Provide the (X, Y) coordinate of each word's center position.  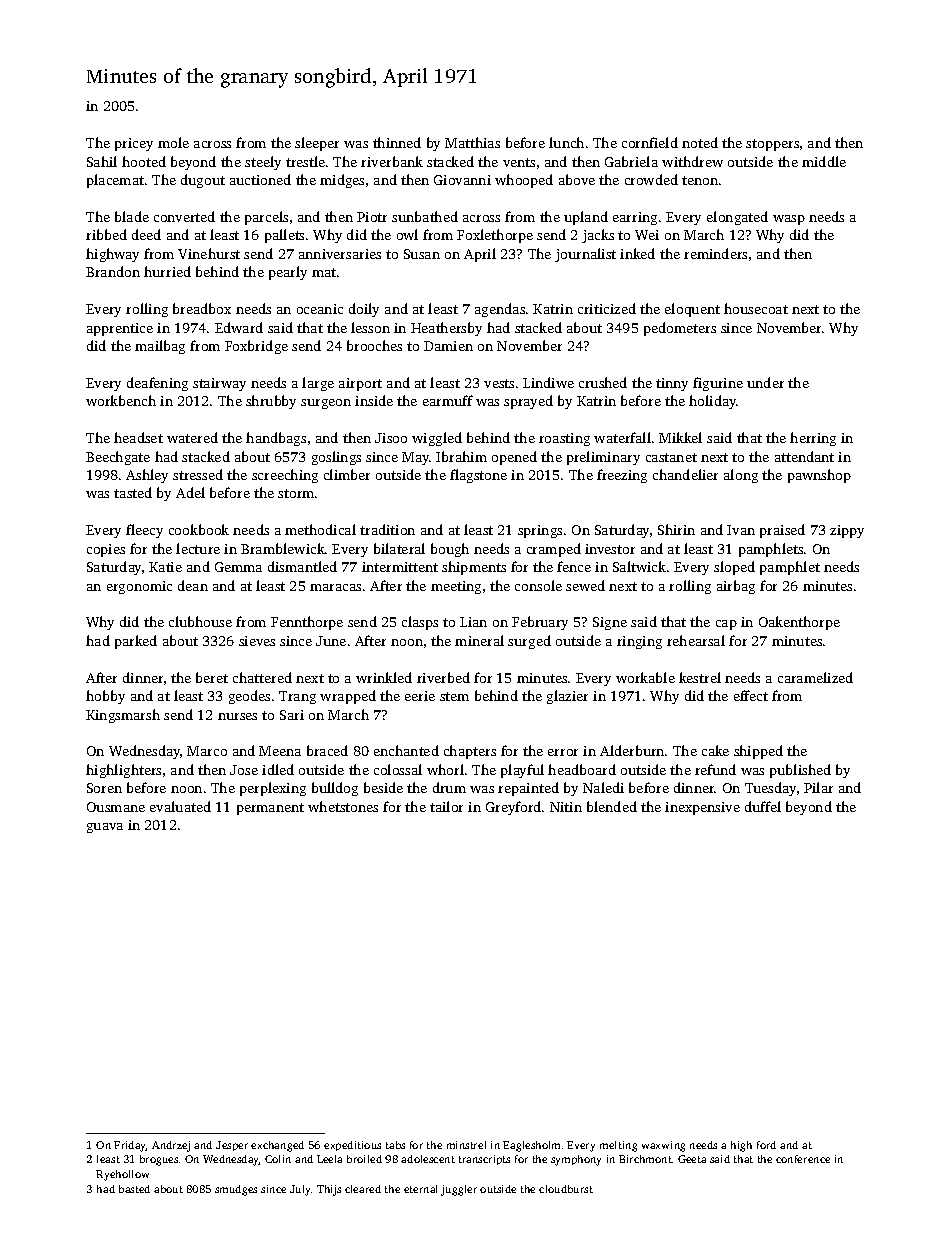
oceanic (320, 309)
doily (364, 310)
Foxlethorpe (495, 236)
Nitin (566, 807)
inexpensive (702, 808)
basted (134, 1189)
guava (105, 828)
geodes (249, 697)
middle (824, 161)
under (765, 382)
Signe (610, 623)
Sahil (102, 161)
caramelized (815, 677)
